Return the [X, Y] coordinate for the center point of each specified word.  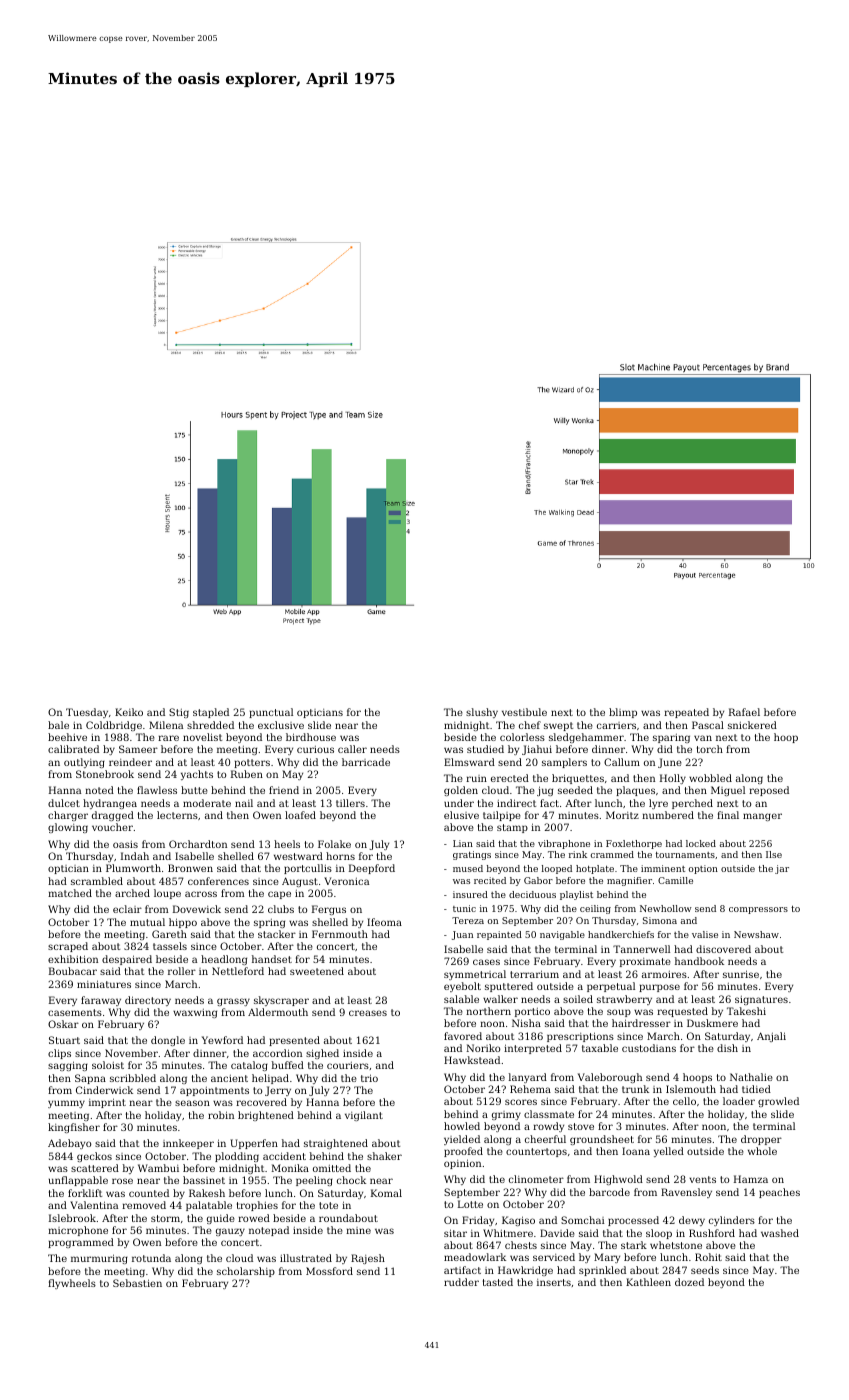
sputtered [509, 987]
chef [530, 725]
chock [351, 1180]
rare [168, 738]
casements [75, 1012]
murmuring [99, 1259]
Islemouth [691, 1089]
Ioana [636, 1151]
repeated [686, 713]
